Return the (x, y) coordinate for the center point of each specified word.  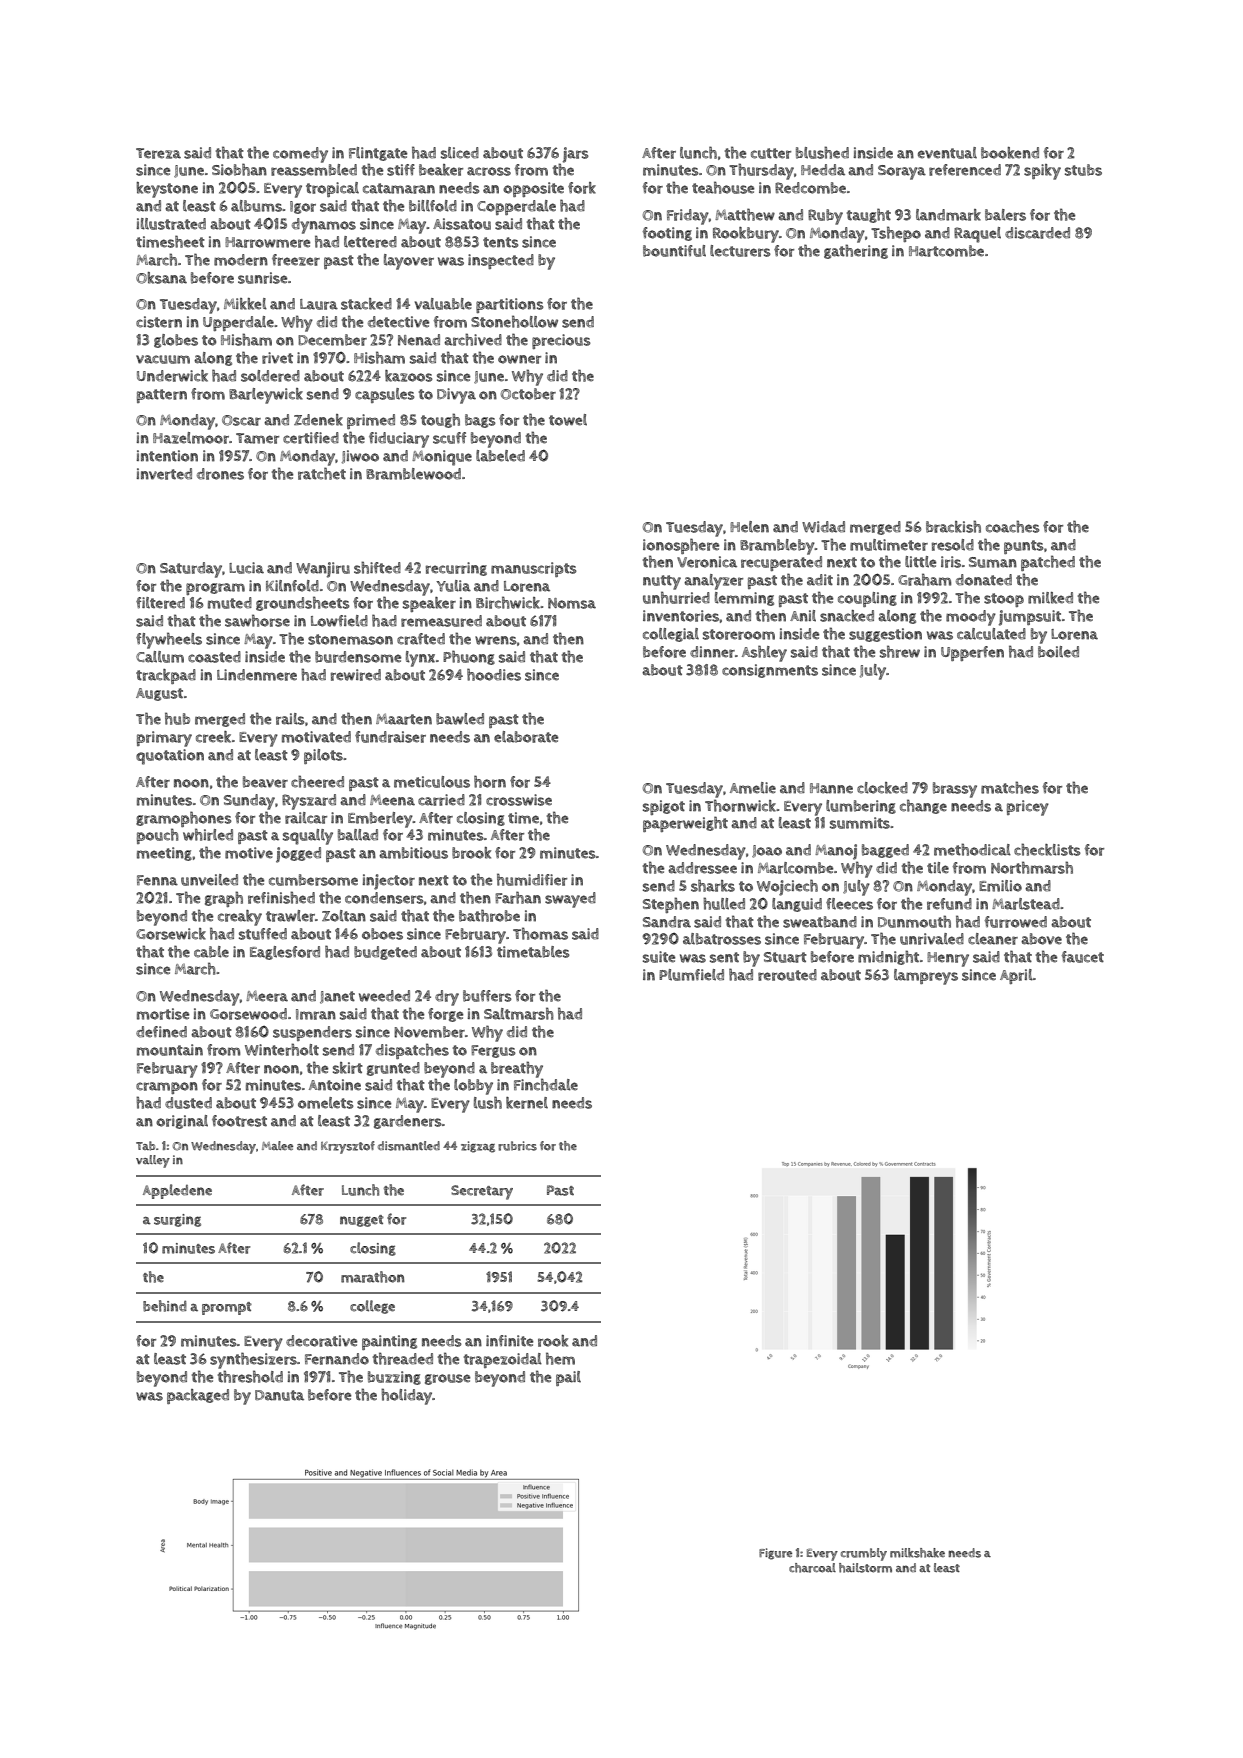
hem (560, 1358)
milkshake (917, 1553)
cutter (771, 153)
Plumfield (691, 975)
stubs (1083, 170)
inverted (164, 474)
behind (165, 1306)
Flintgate (378, 154)
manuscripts (534, 569)
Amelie (753, 788)
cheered (317, 781)
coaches (1013, 526)
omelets (326, 1103)
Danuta (279, 1395)
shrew (900, 651)
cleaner (993, 939)
